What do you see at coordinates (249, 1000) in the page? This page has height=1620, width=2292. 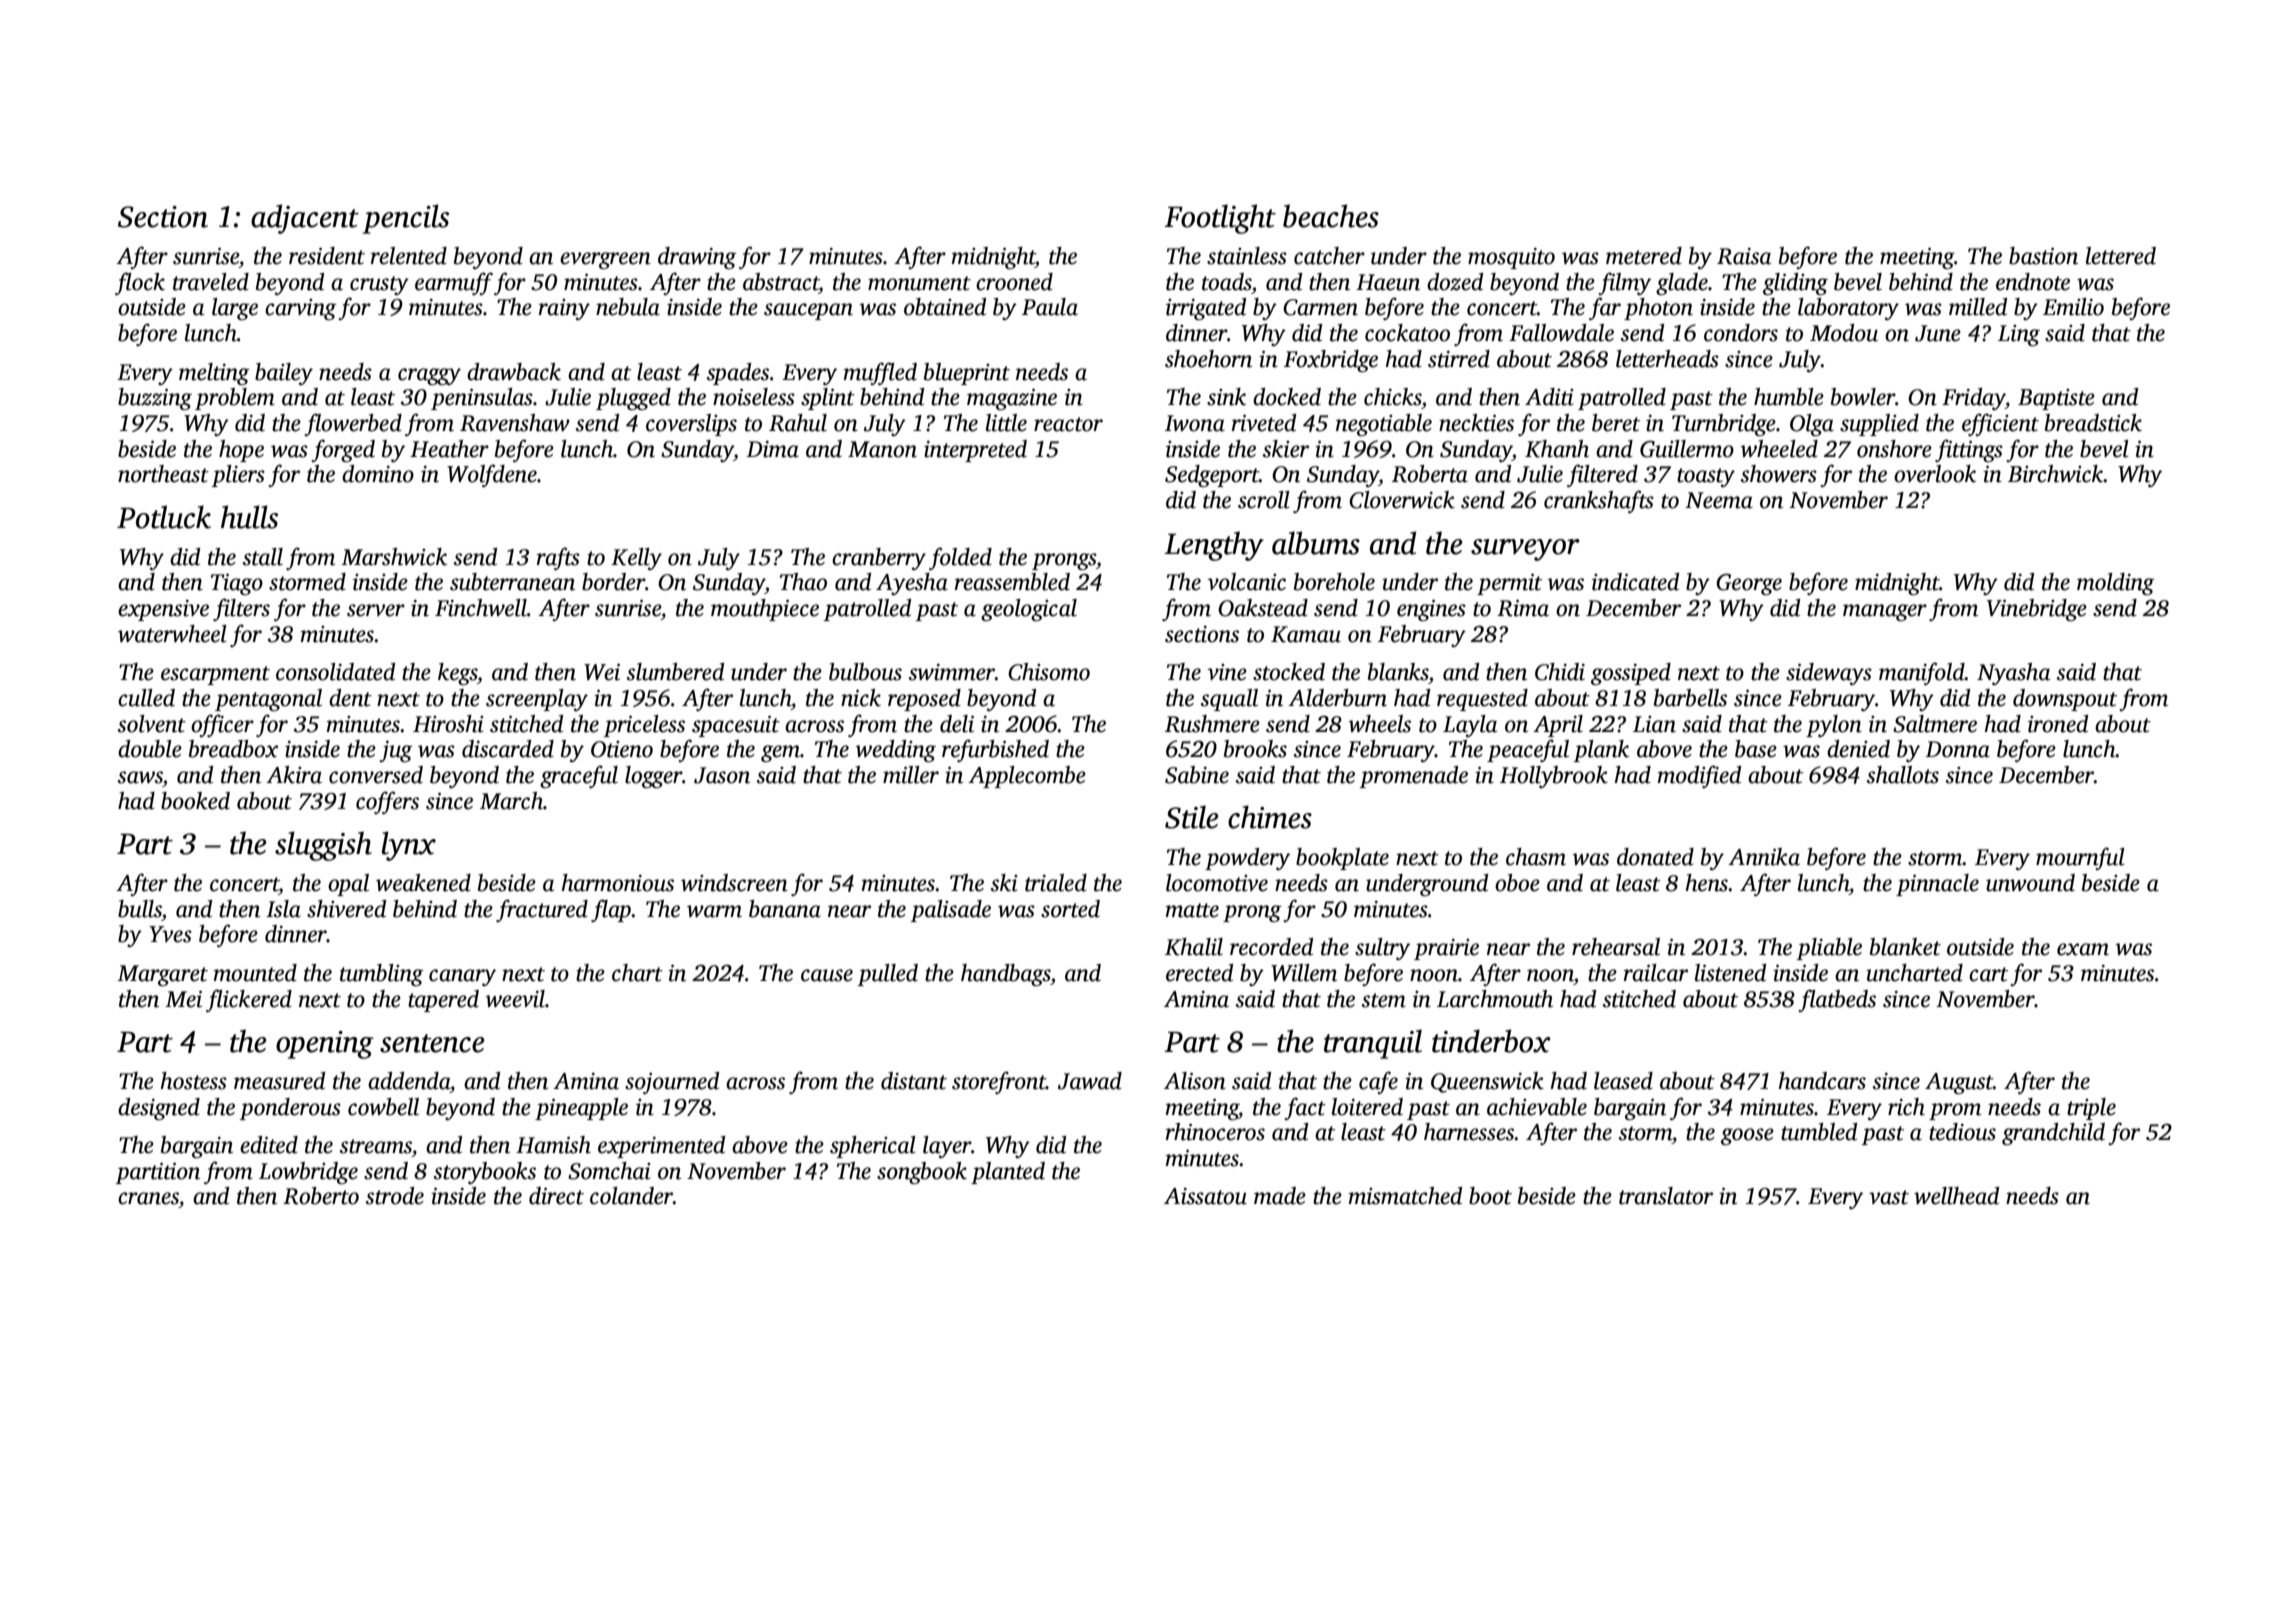 I see `flickered` at bounding box center [249, 1000].
